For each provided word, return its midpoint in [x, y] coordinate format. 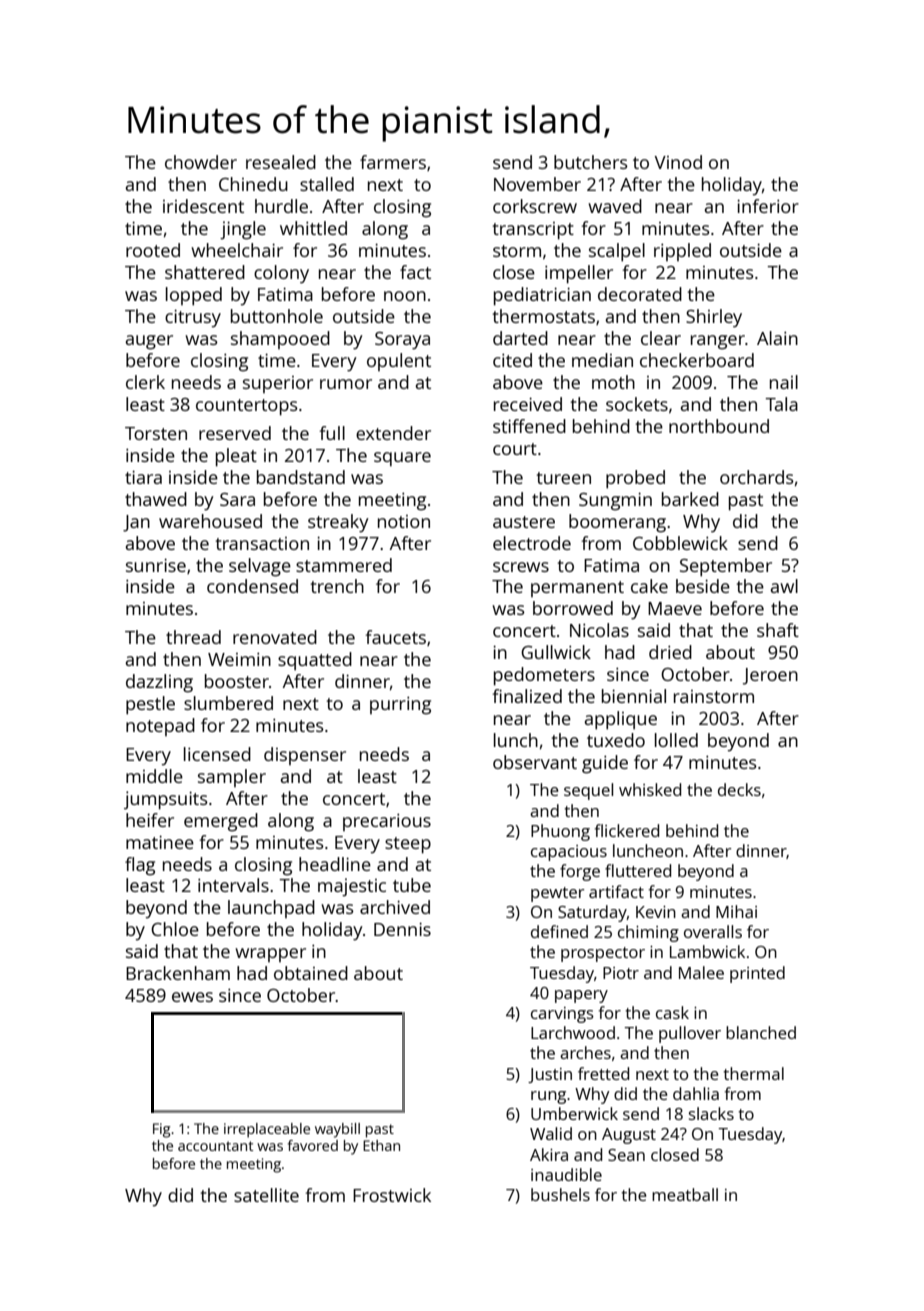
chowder [201, 162]
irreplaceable [267, 1130]
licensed [217, 754]
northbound [719, 426]
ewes [192, 997]
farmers [393, 162]
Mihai [736, 911]
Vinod [678, 162]
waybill [337, 1130]
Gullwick [556, 652]
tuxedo [616, 740]
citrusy [193, 318]
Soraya [402, 341]
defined [559, 931]
